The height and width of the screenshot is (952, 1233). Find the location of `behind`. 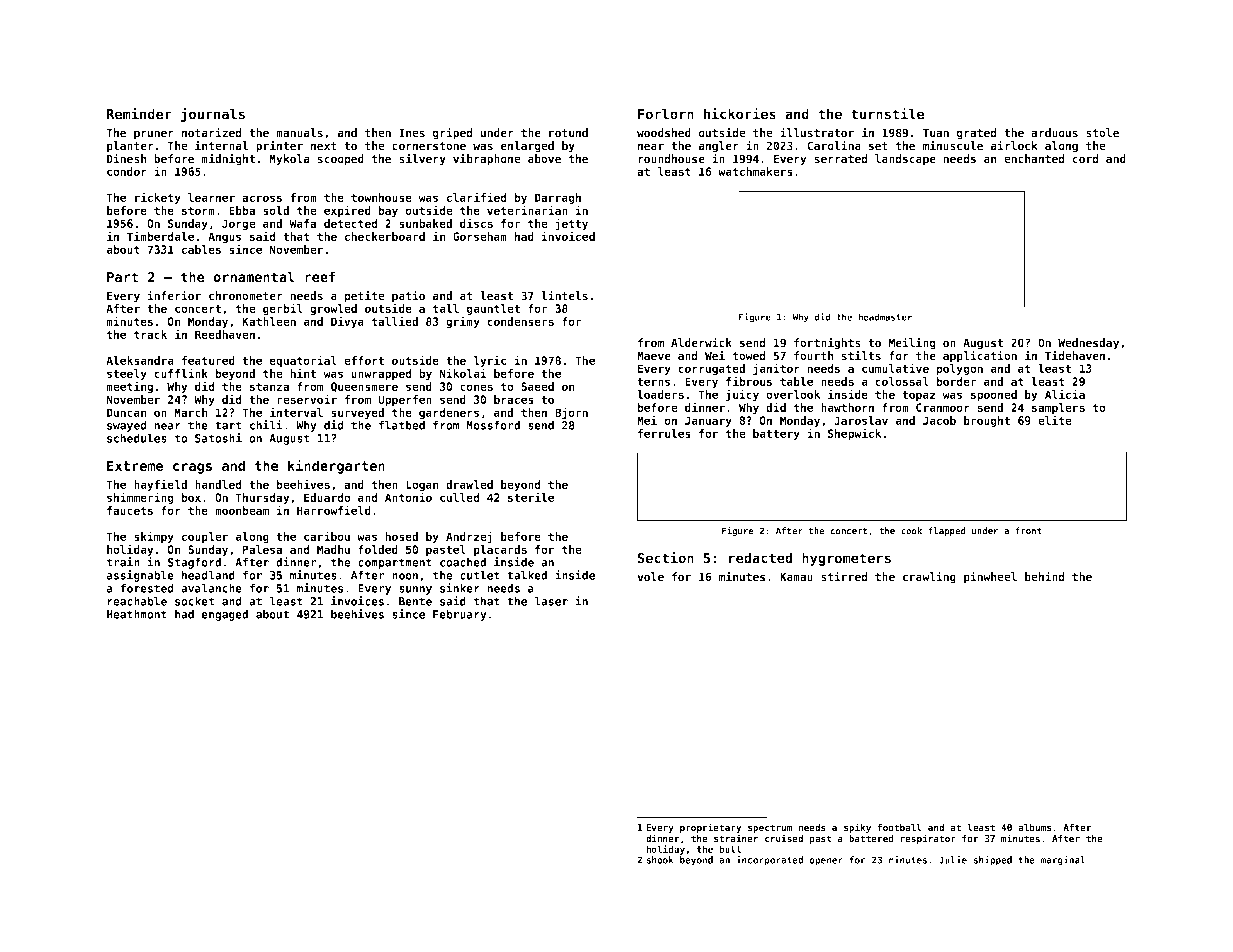

behind is located at coordinates (1045, 576).
